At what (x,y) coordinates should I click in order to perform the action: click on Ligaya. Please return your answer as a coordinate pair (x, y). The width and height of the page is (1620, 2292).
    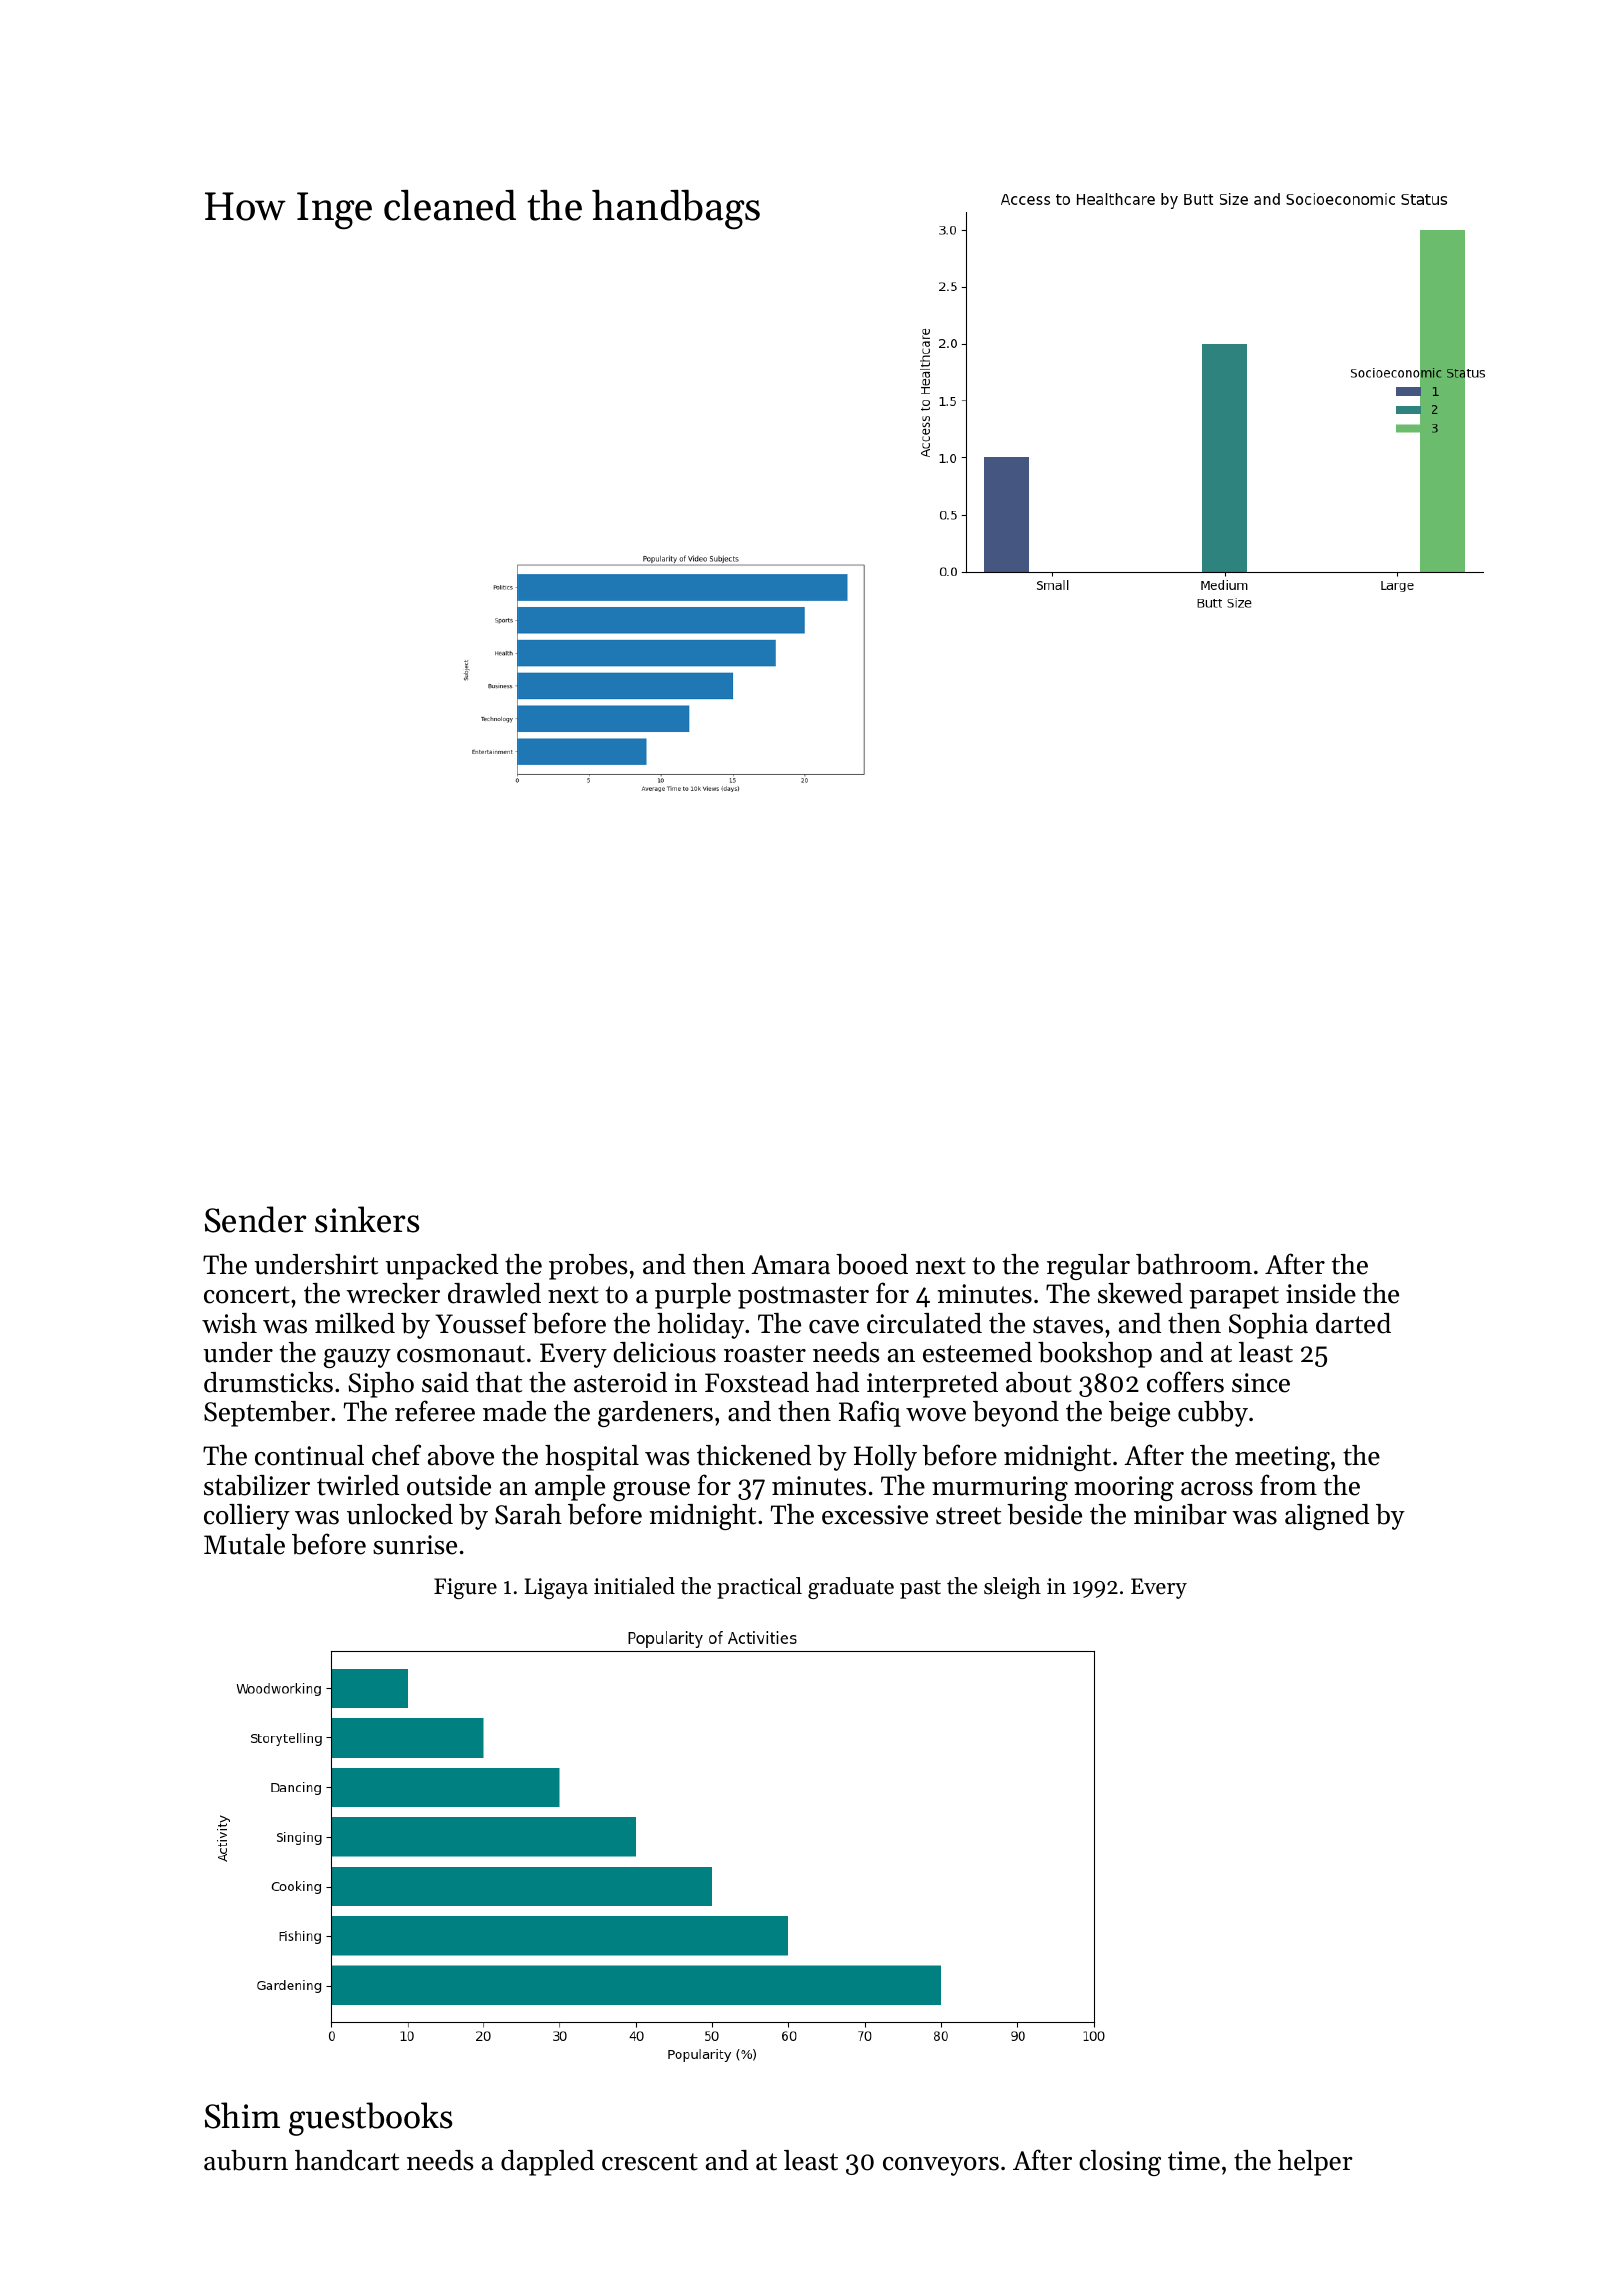
    Looking at the image, I should click on (556, 1588).
